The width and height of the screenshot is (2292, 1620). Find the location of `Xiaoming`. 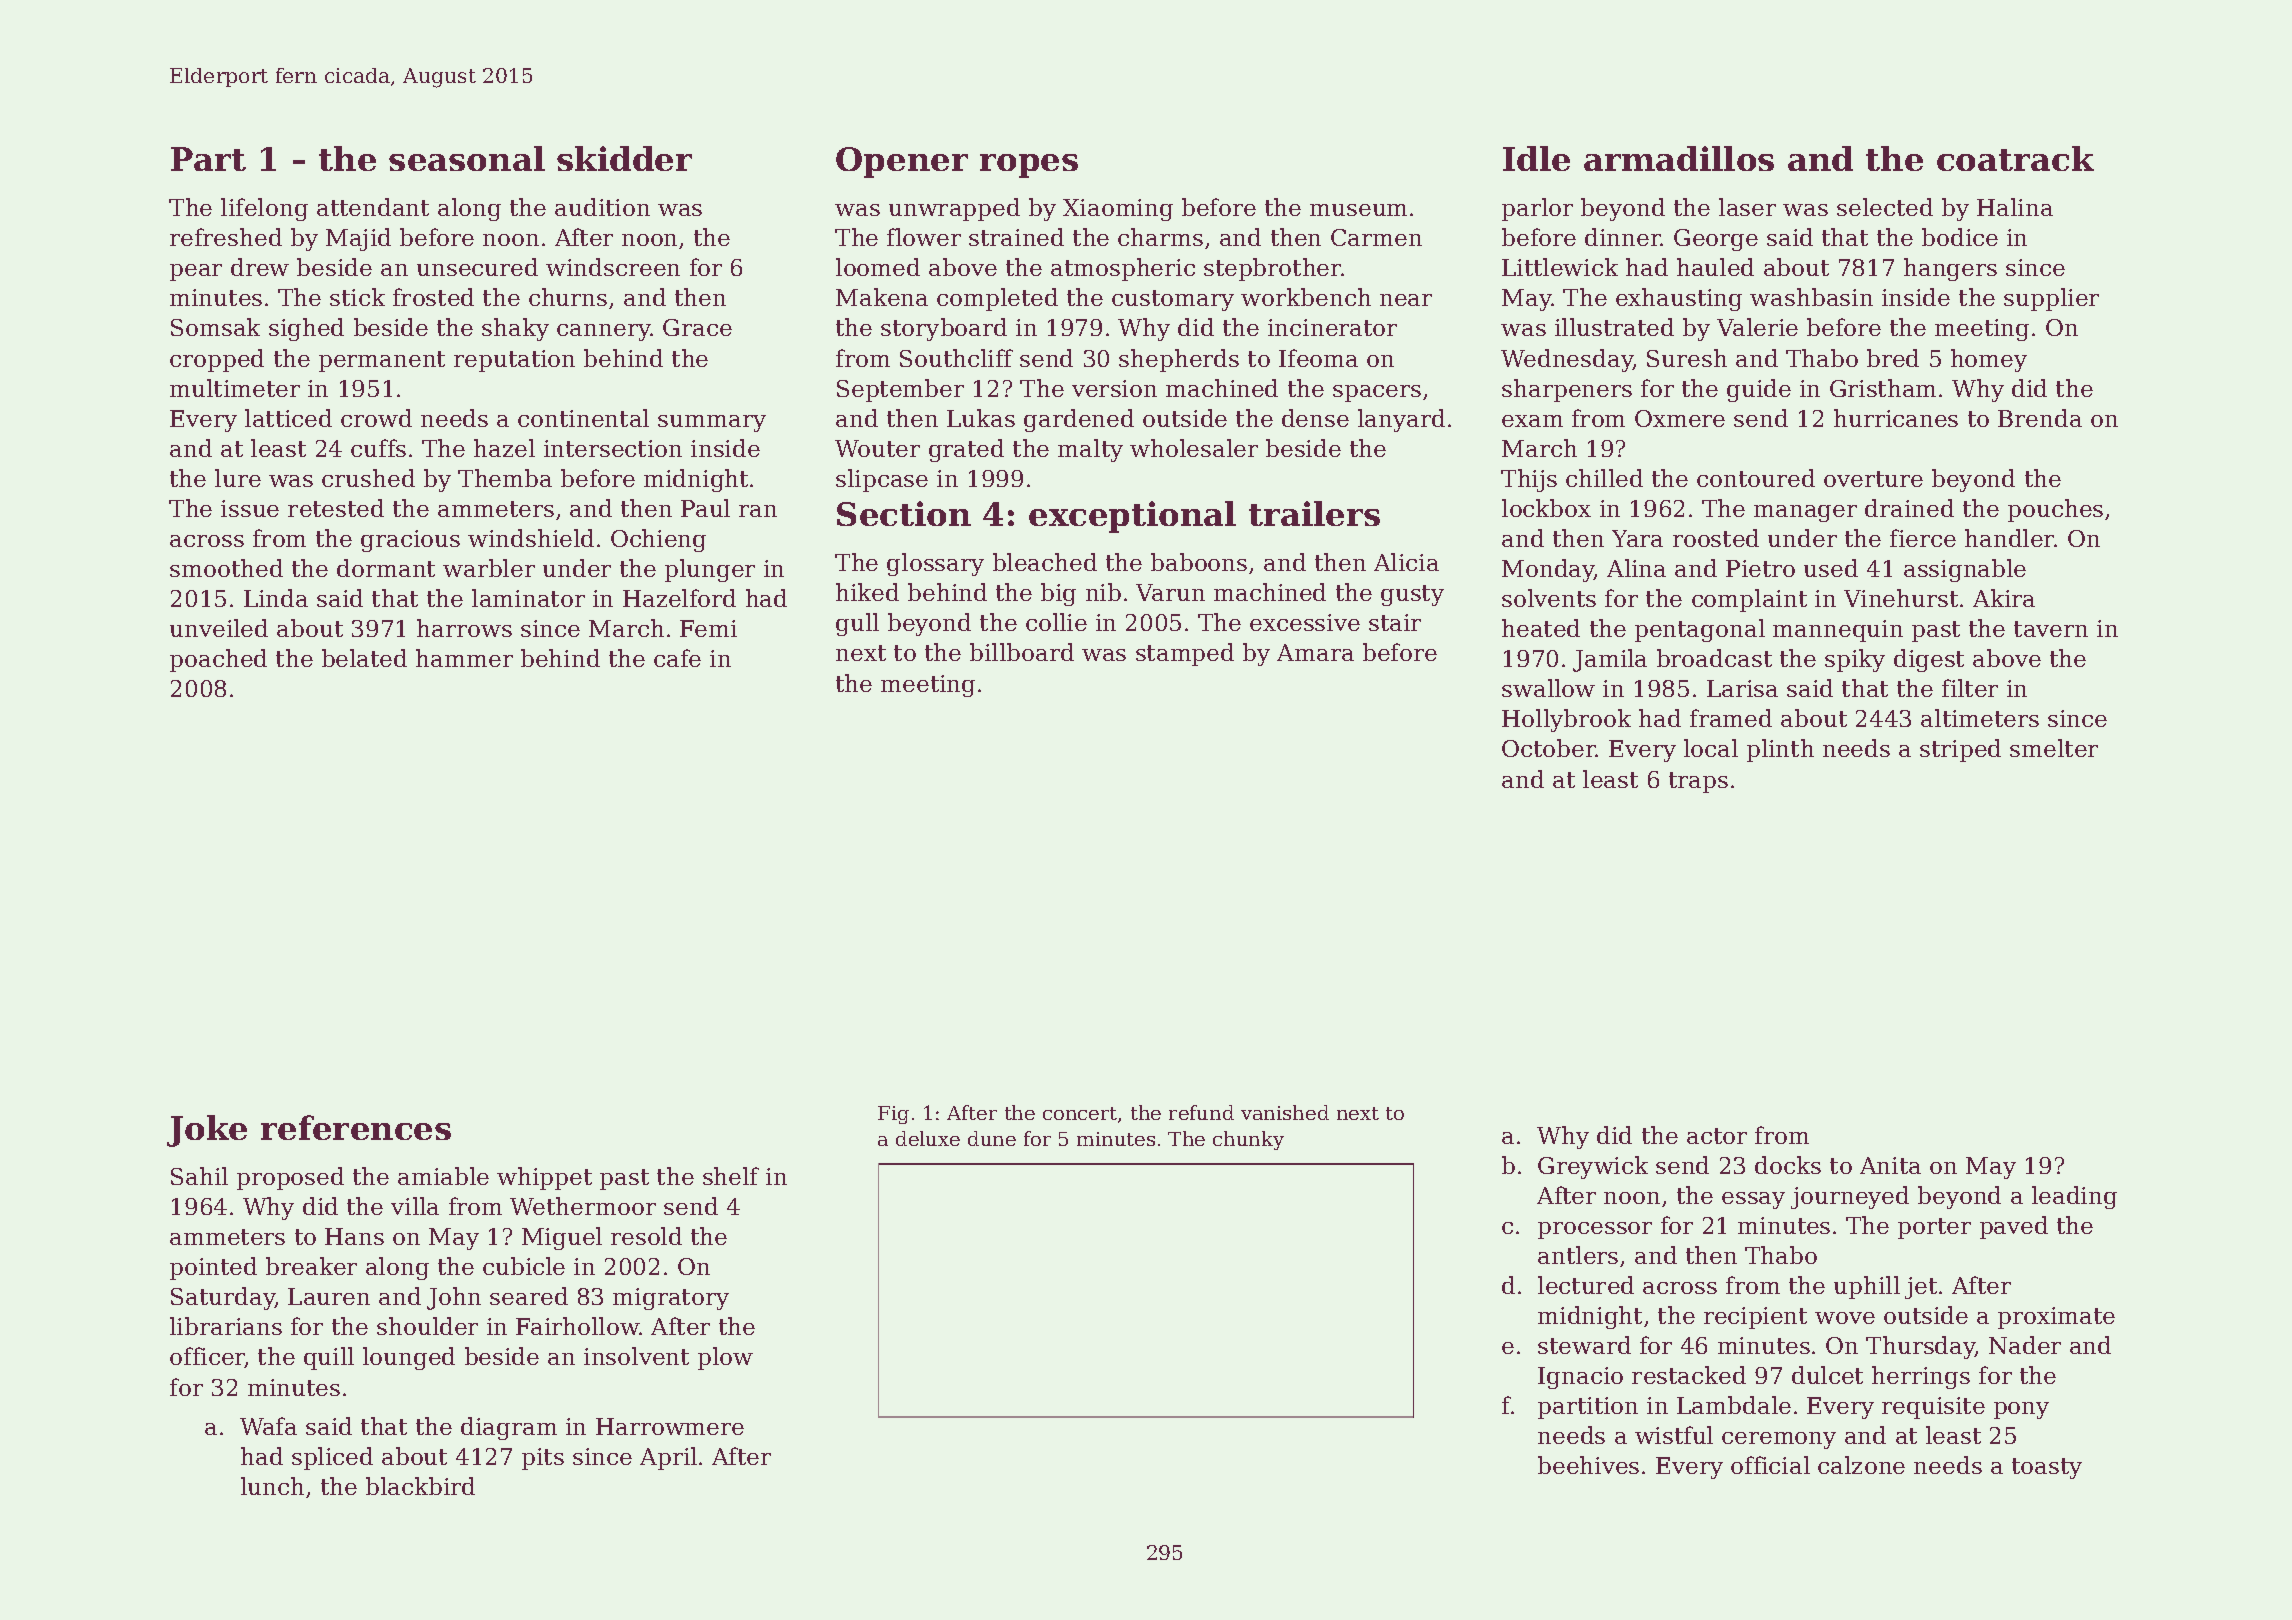

Xiaoming is located at coordinates (1118, 210).
